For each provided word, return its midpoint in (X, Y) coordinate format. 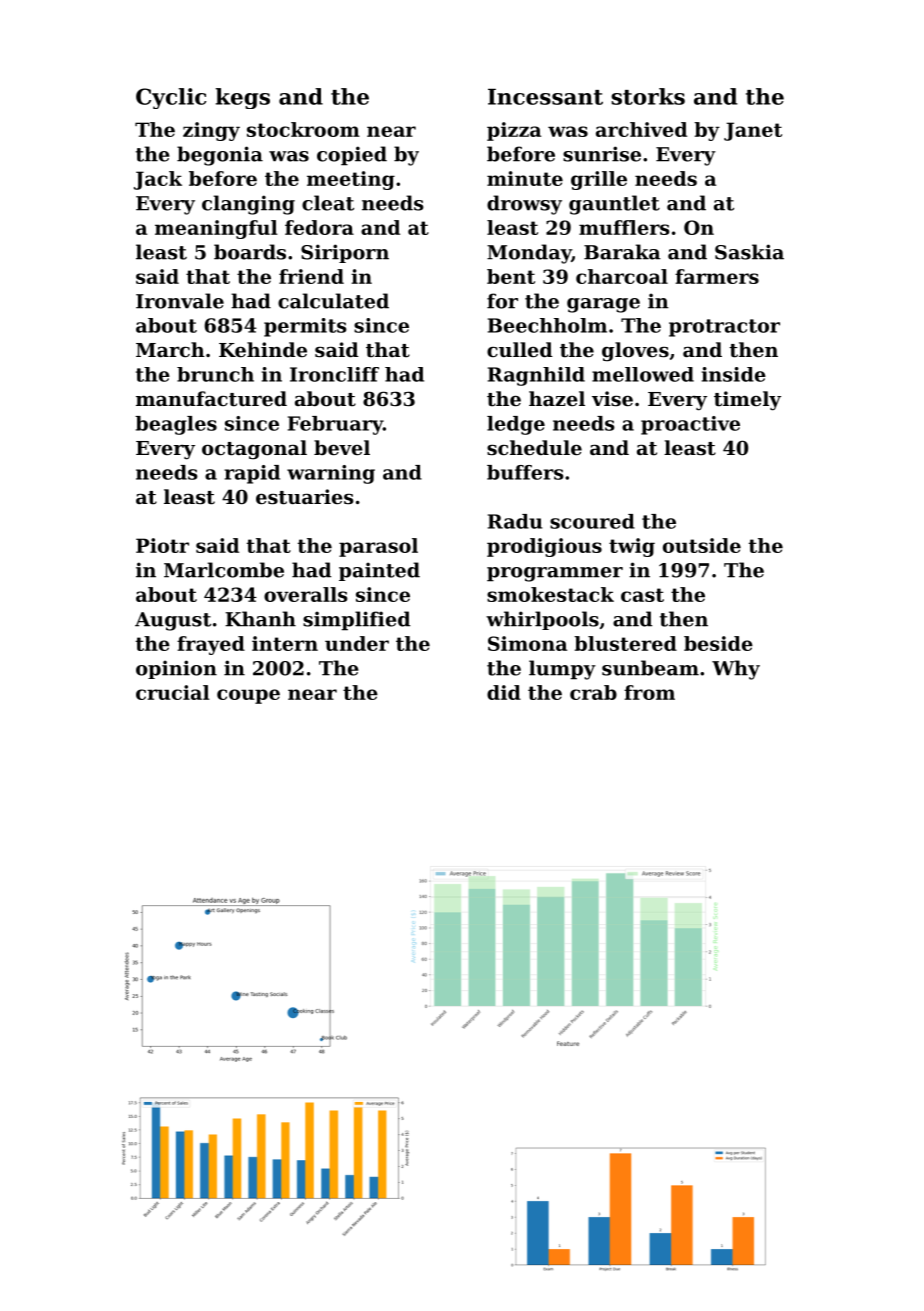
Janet (753, 131)
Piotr (162, 545)
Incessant (545, 97)
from (649, 692)
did (504, 692)
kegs (243, 98)
